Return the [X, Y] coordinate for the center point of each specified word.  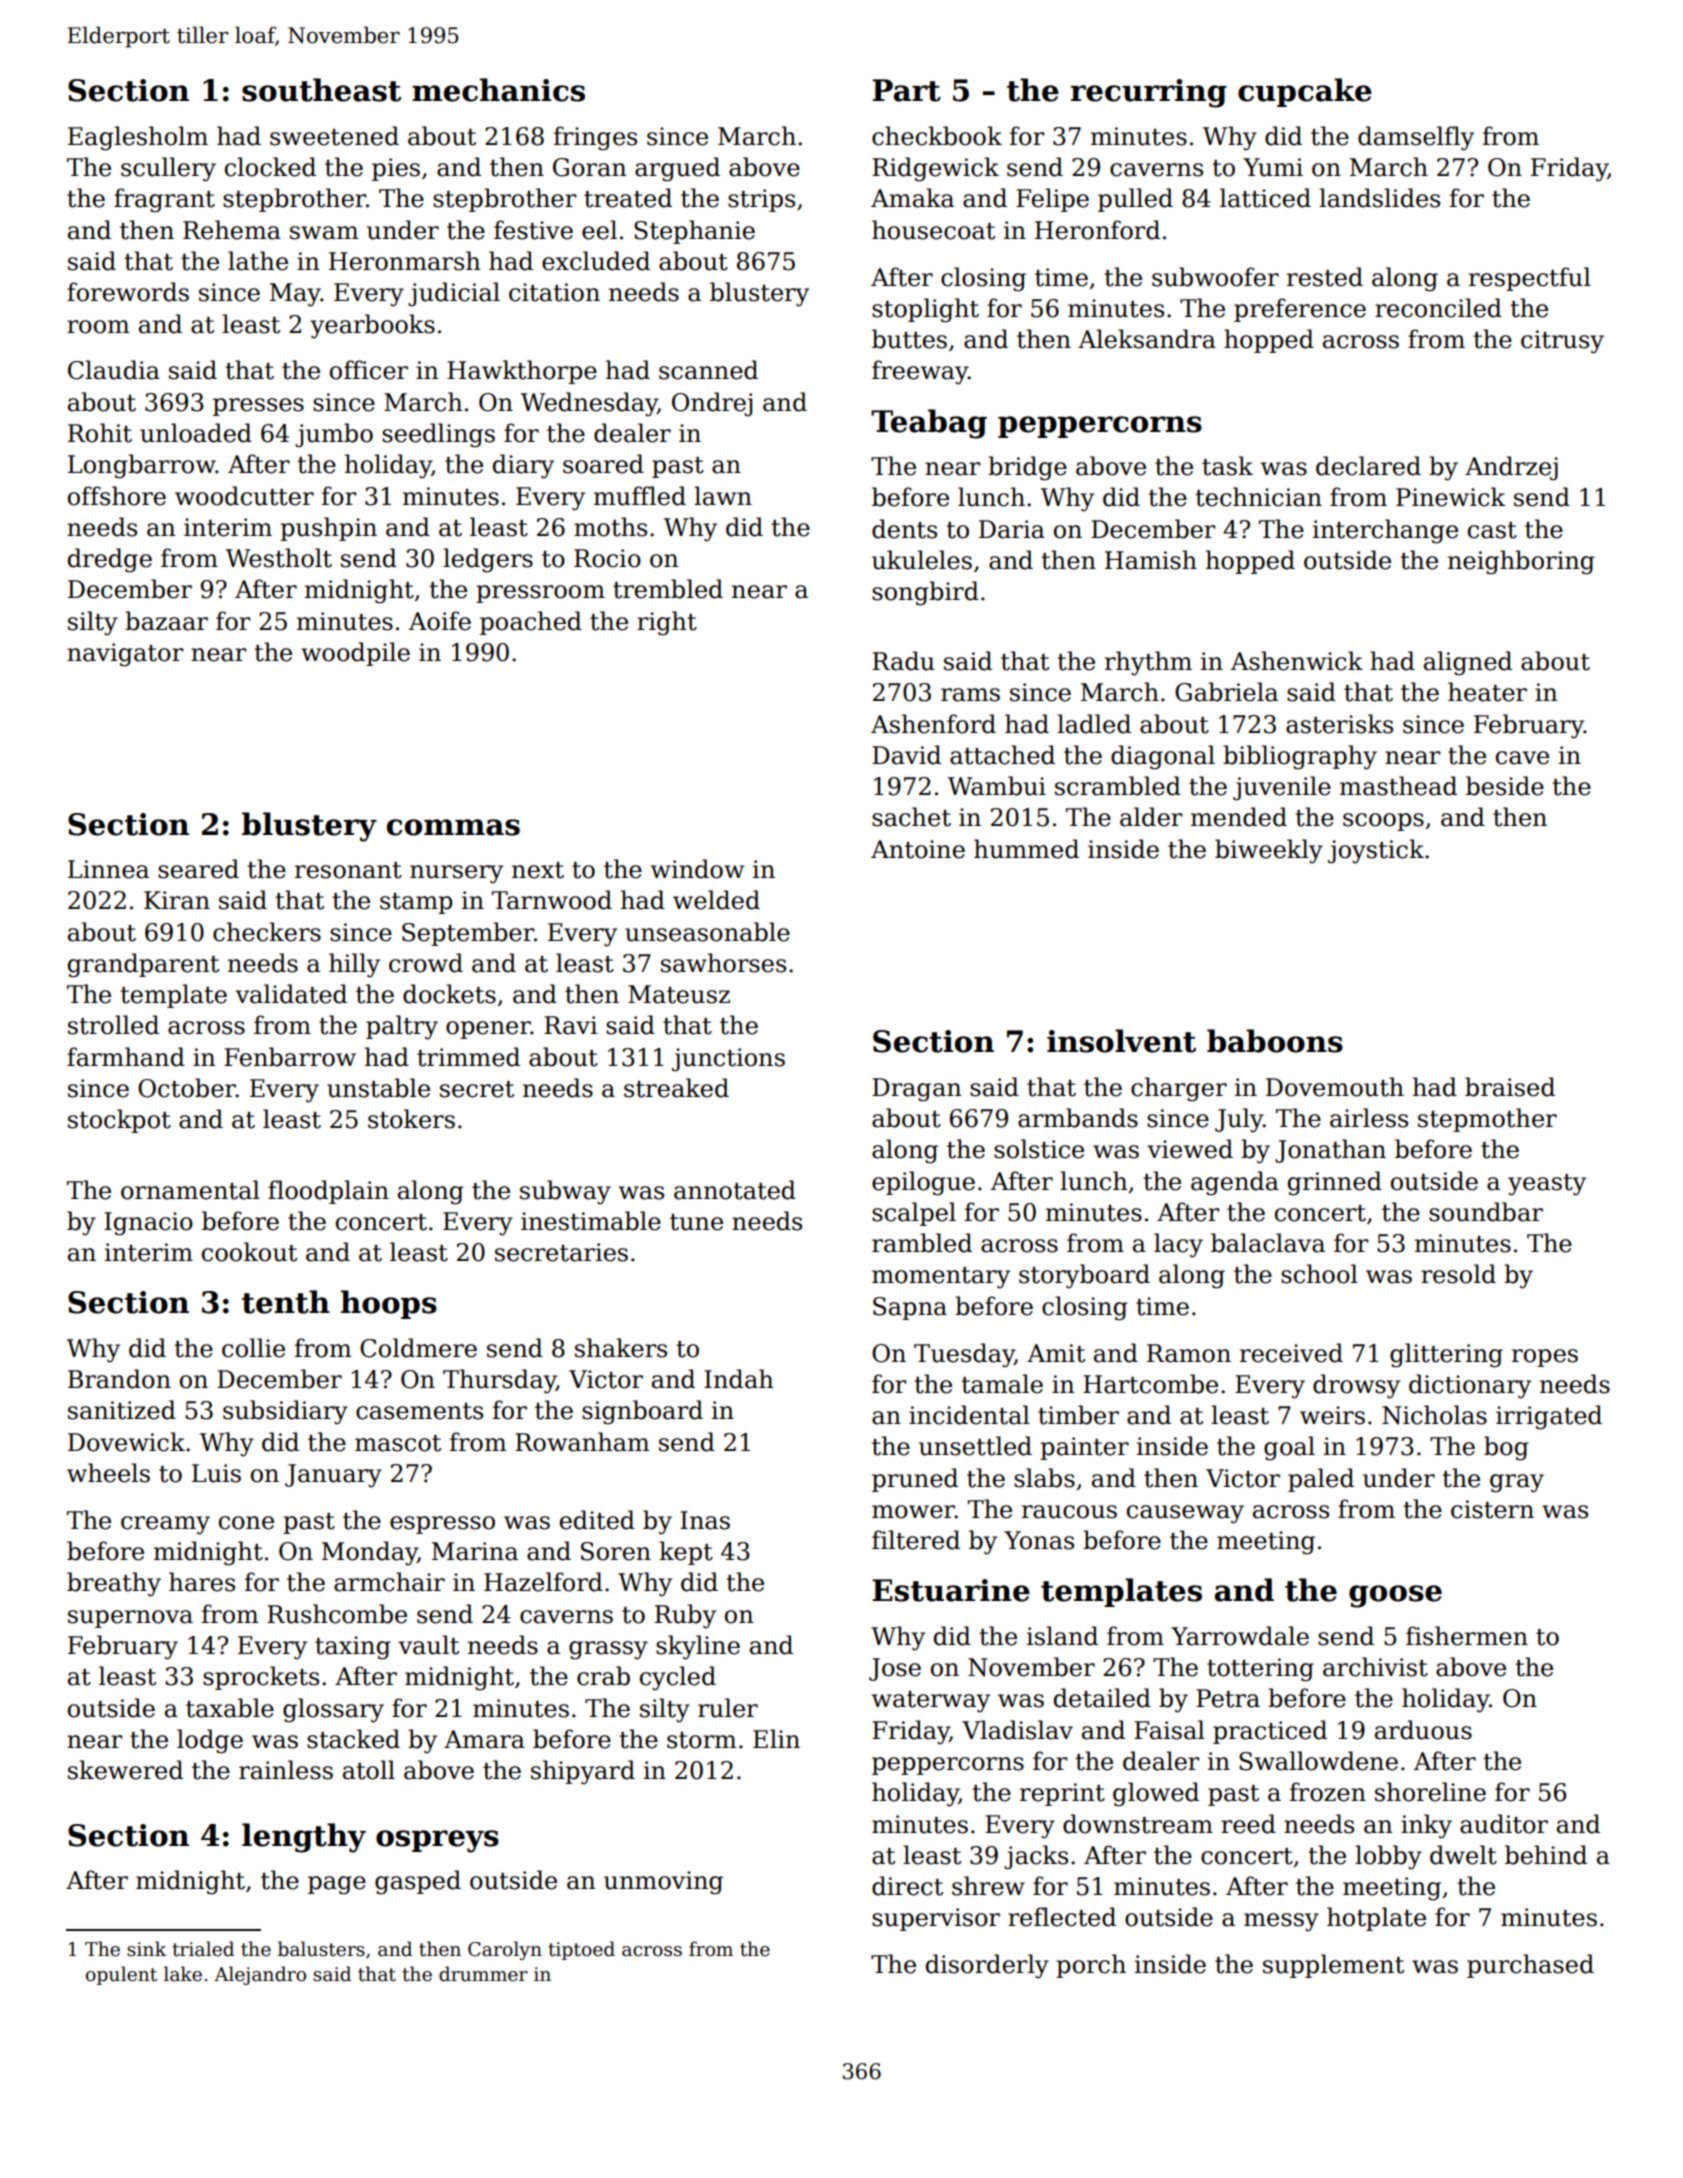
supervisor [936, 1919]
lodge [210, 1741]
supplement [1333, 1966]
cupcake [1305, 92]
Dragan [917, 1090]
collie [253, 1348]
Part [906, 90]
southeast [321, 90]
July [1239, 1120]
